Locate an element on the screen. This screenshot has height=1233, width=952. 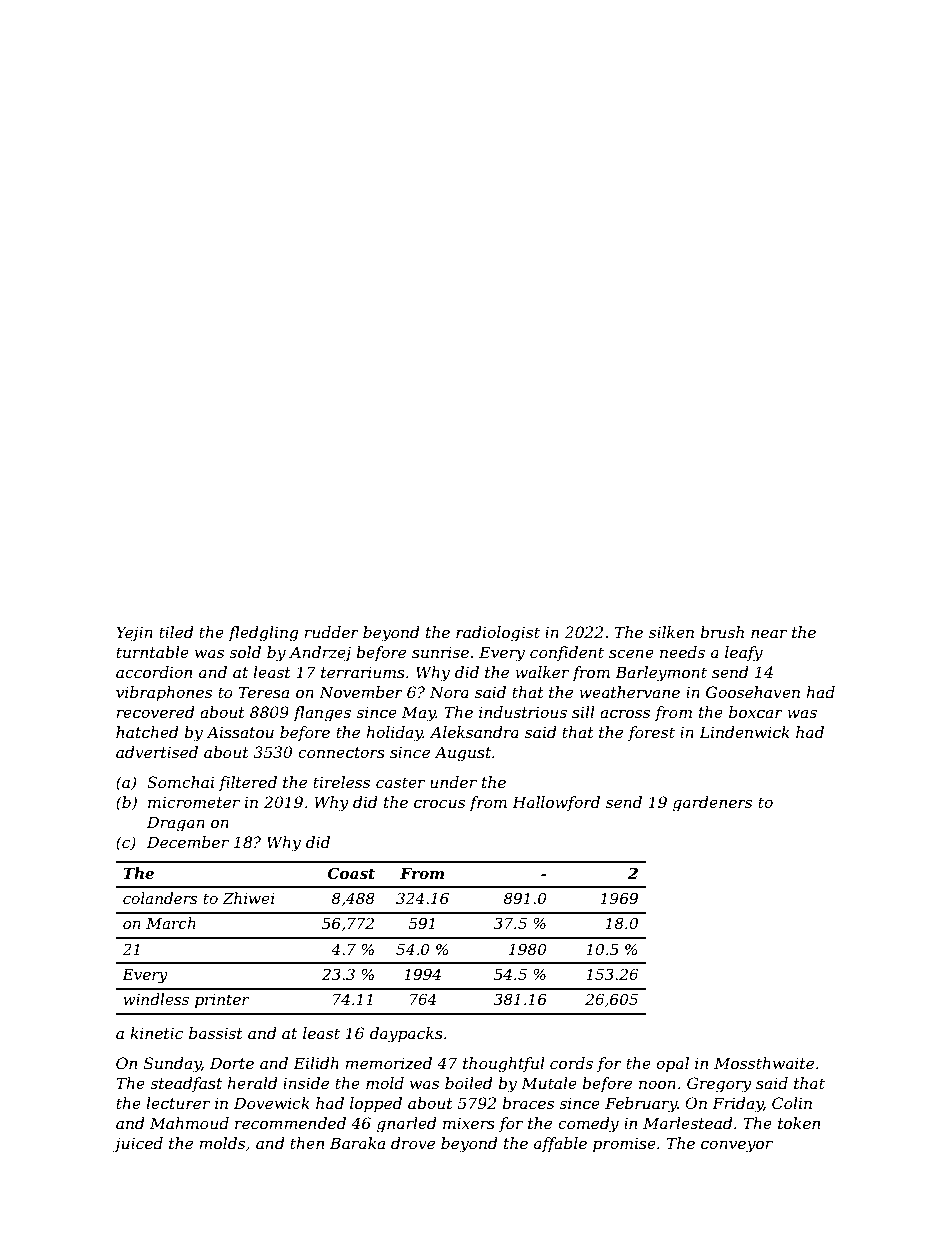
Mossthwaite is located at coordinates (764, 1063).
